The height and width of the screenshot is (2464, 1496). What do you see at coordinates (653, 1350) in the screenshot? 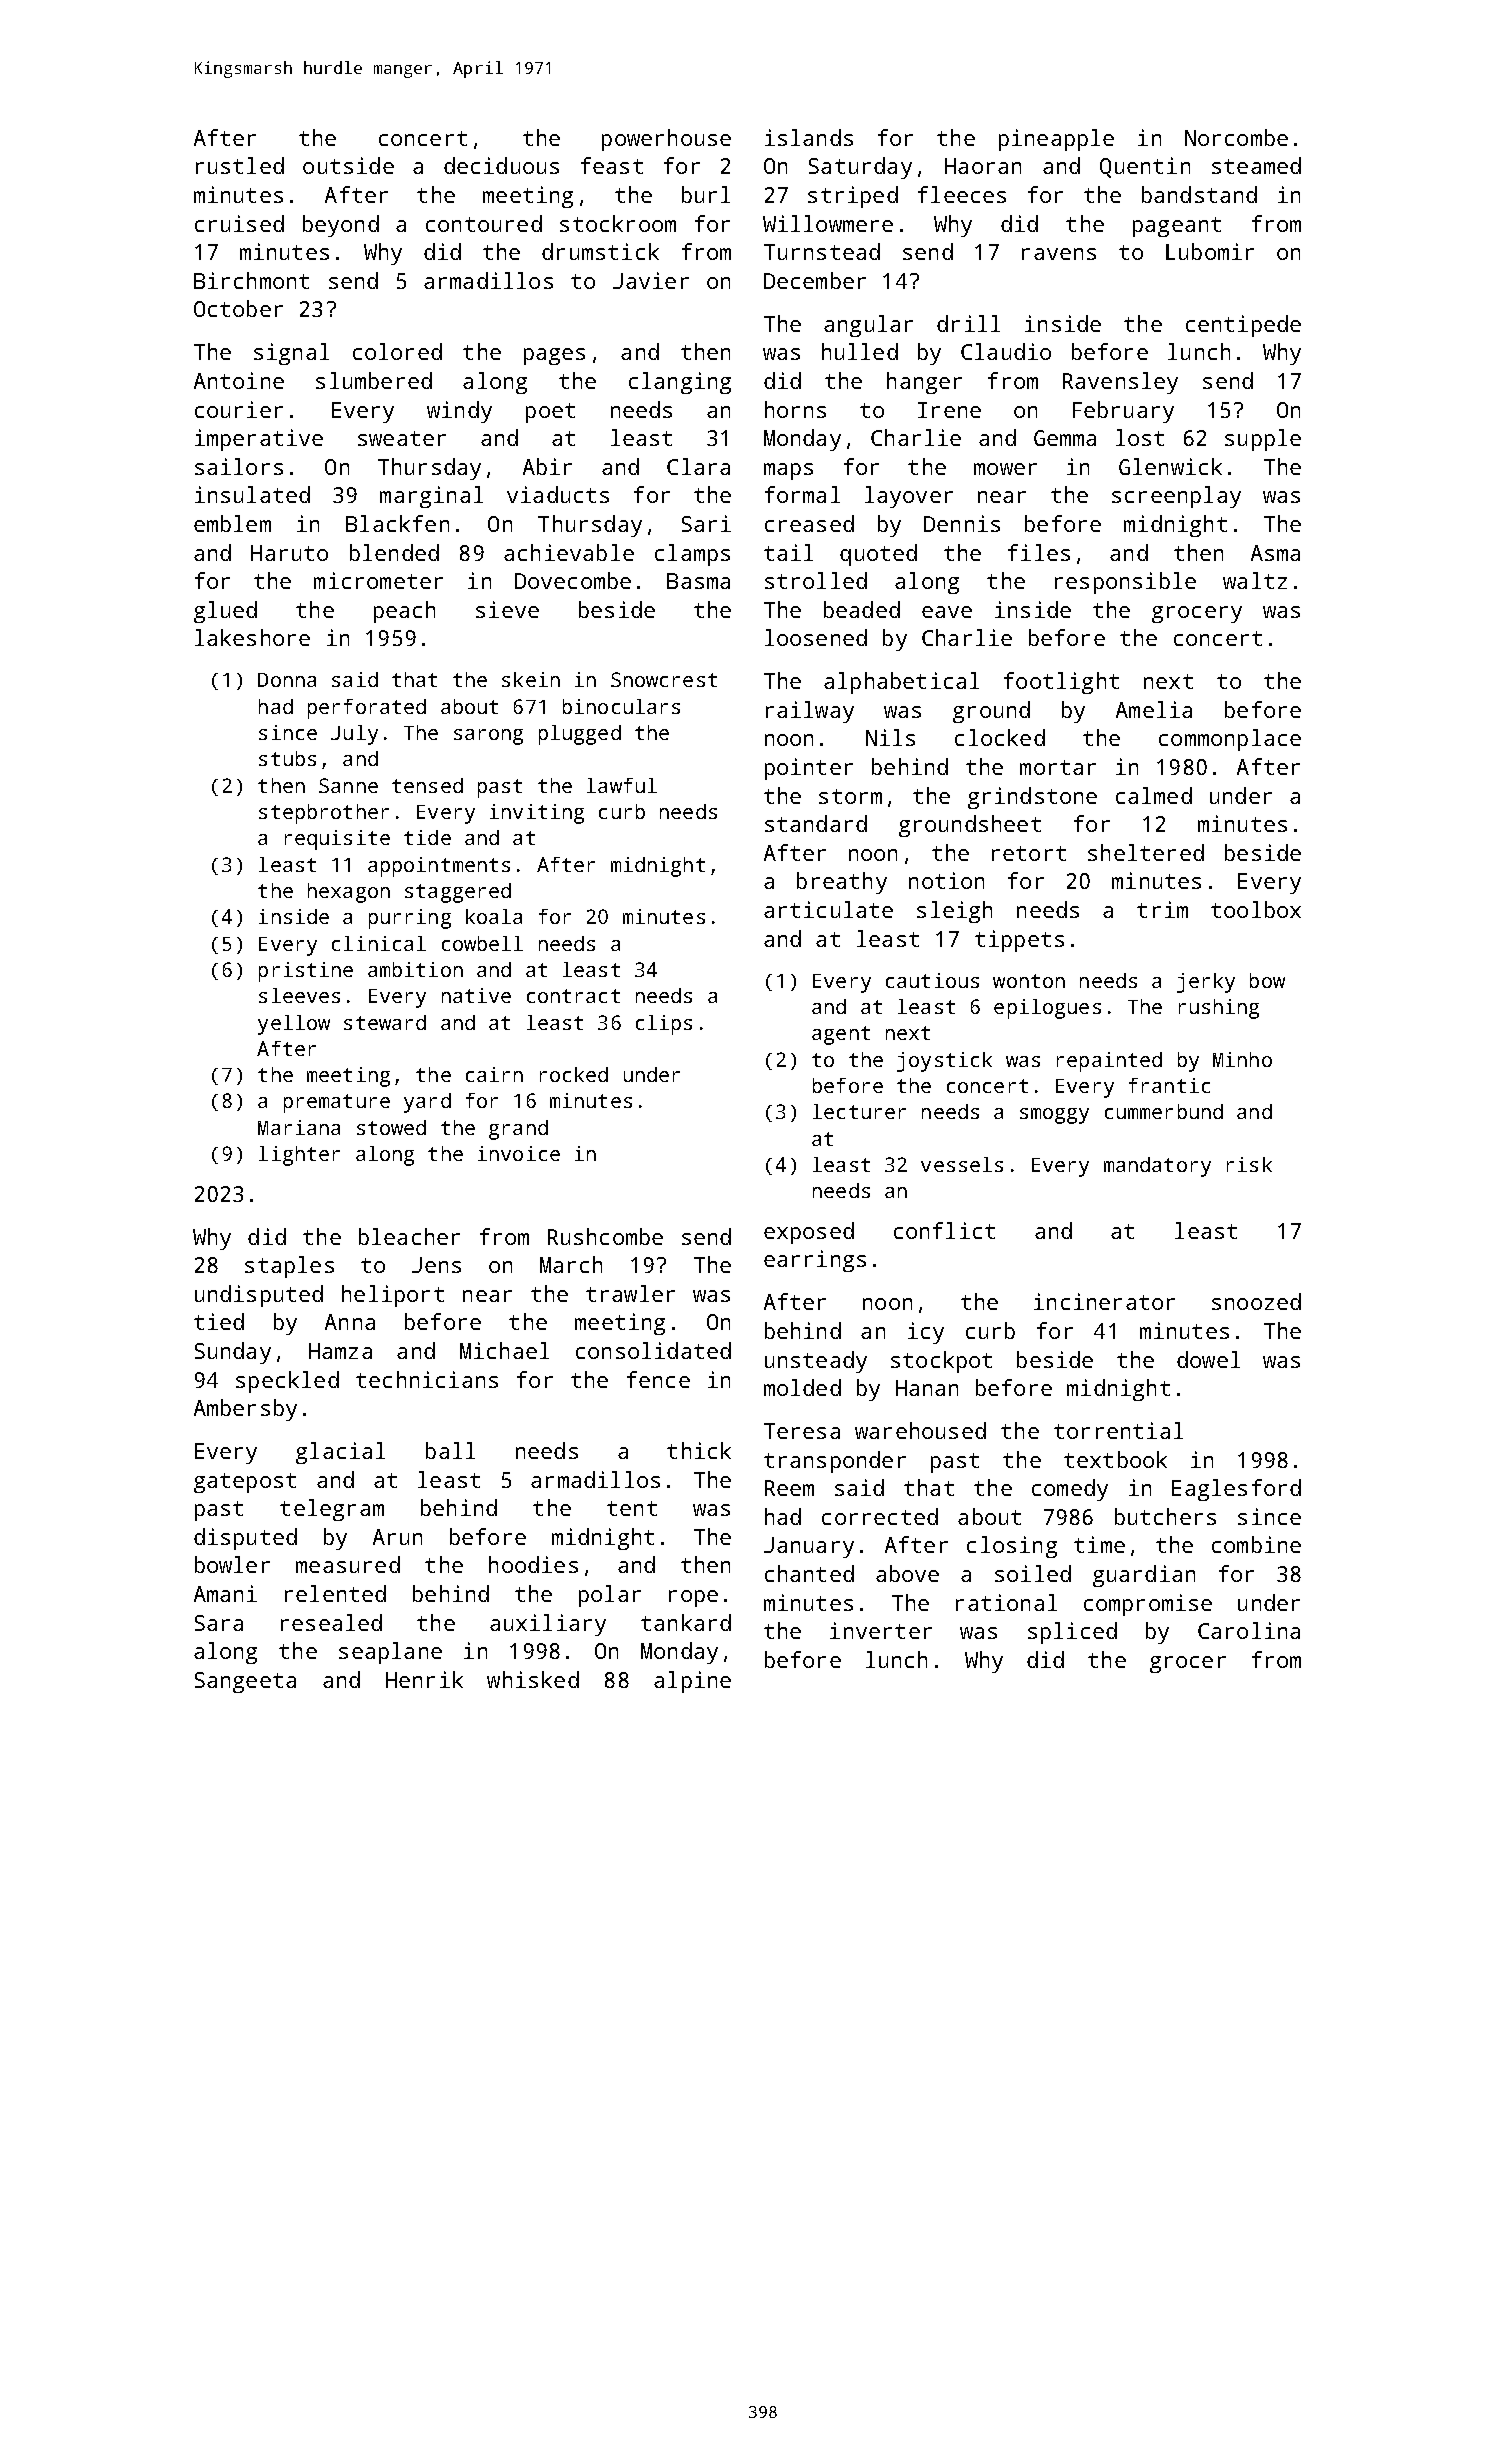
I see `consolidated` at bounding box center [653, 1350].
